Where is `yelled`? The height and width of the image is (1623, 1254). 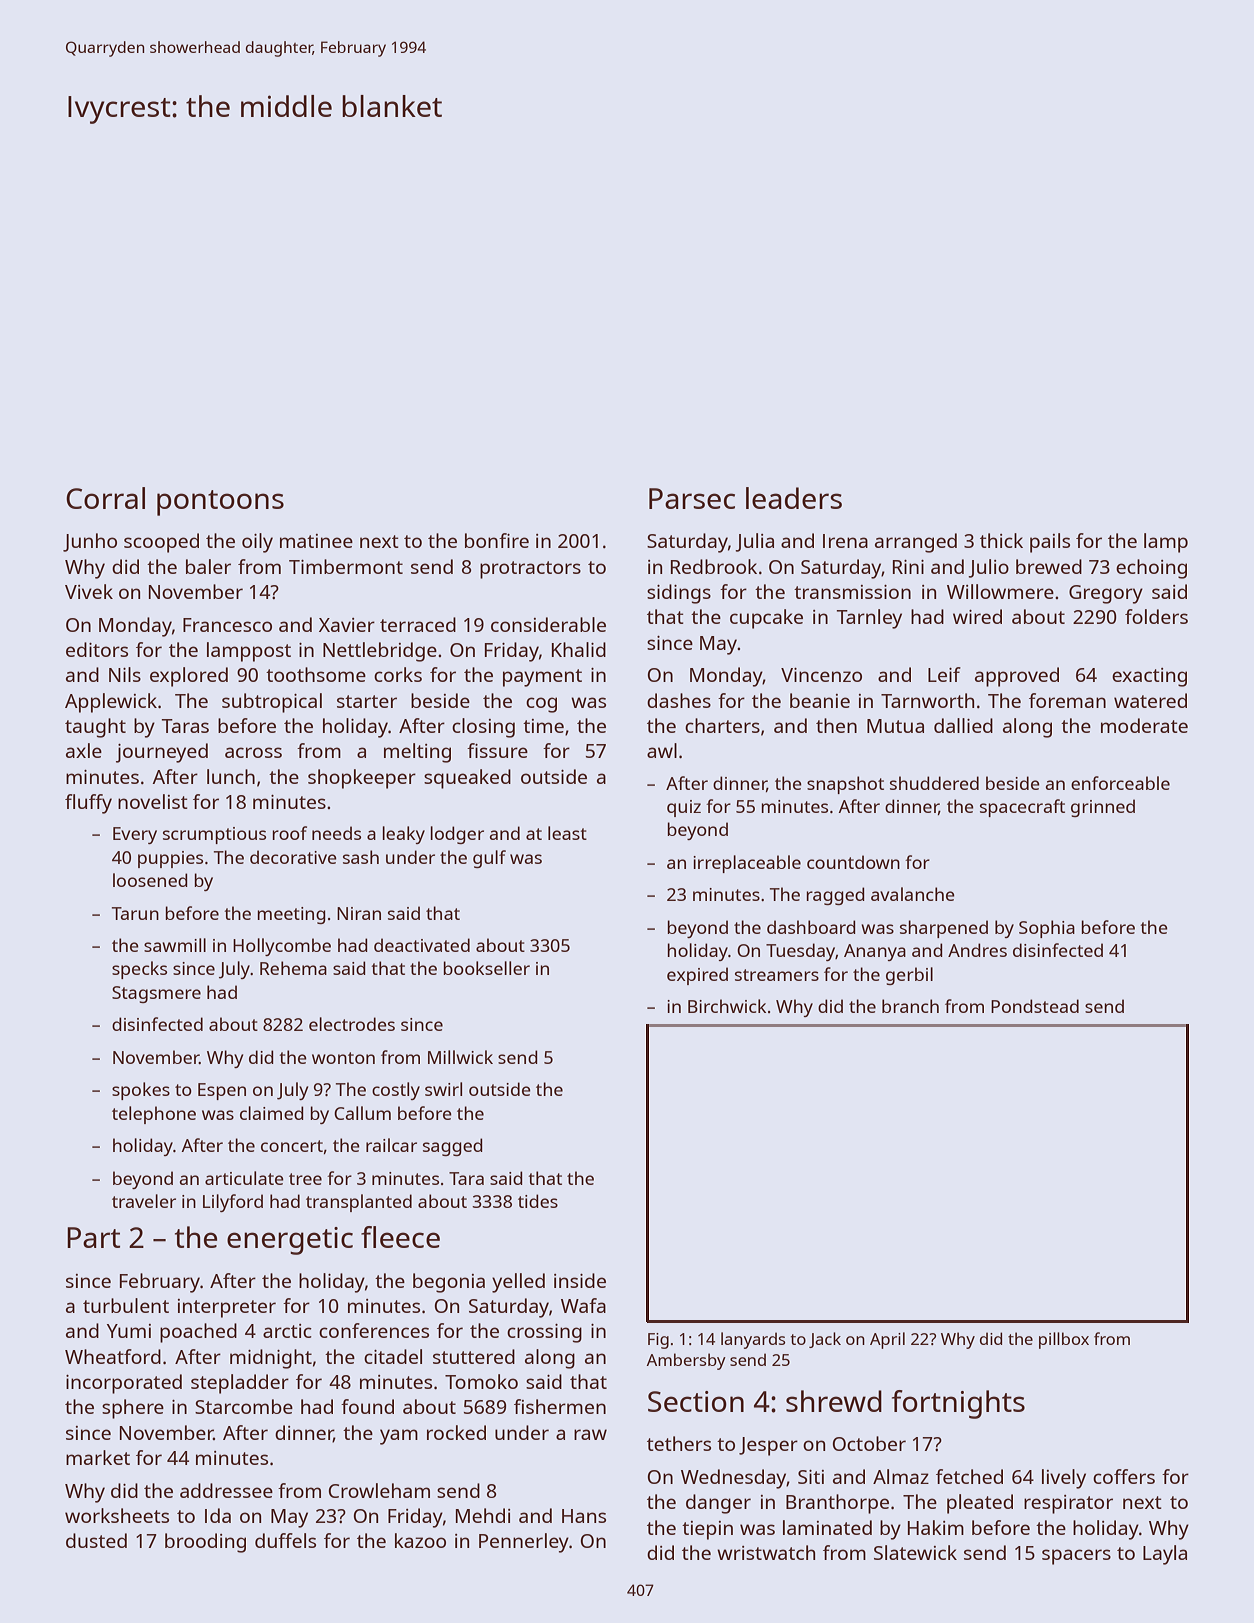
yelled is located at coordinates (518, 1283).
